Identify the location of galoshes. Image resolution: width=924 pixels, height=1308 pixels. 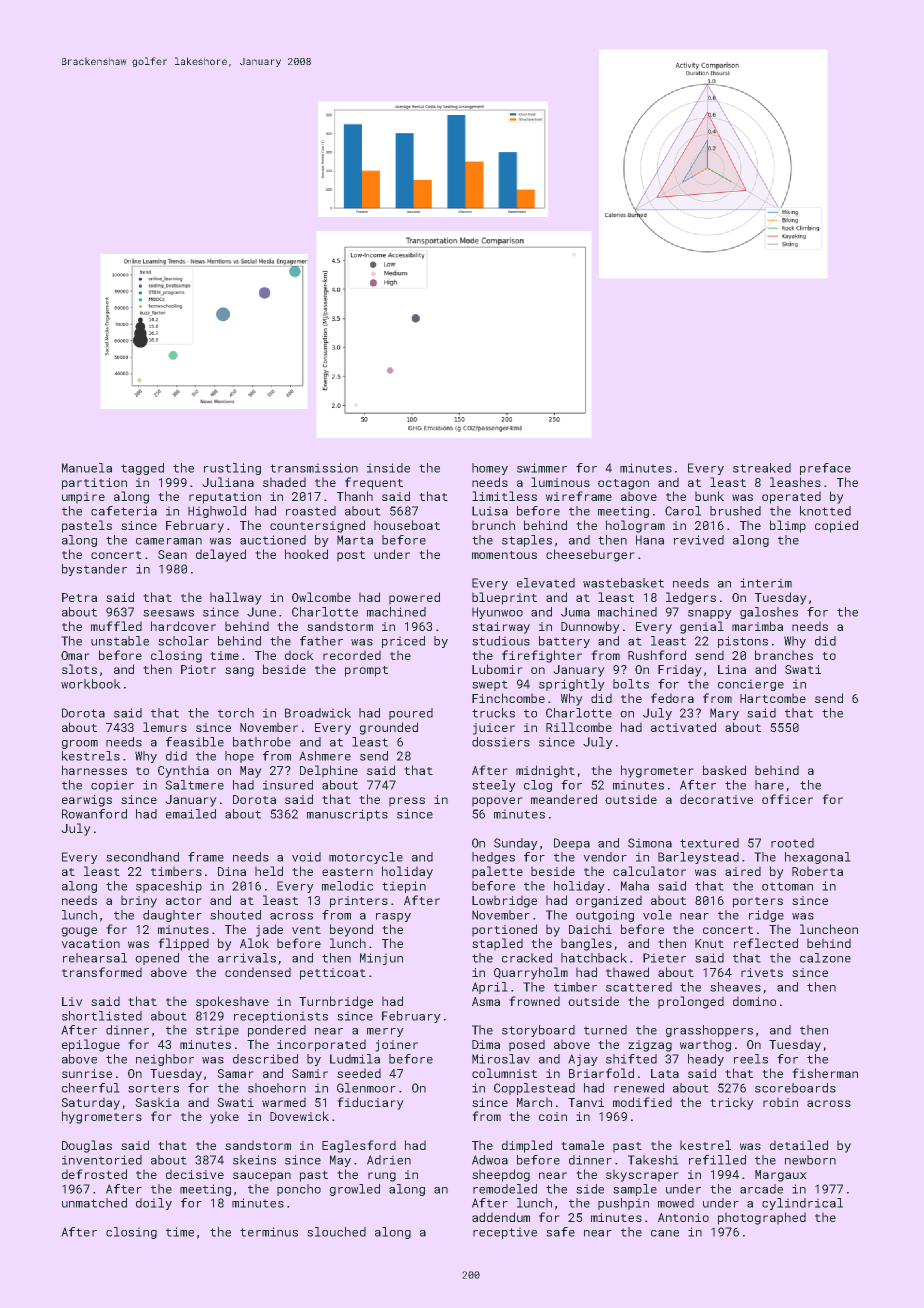
(769, 613).
